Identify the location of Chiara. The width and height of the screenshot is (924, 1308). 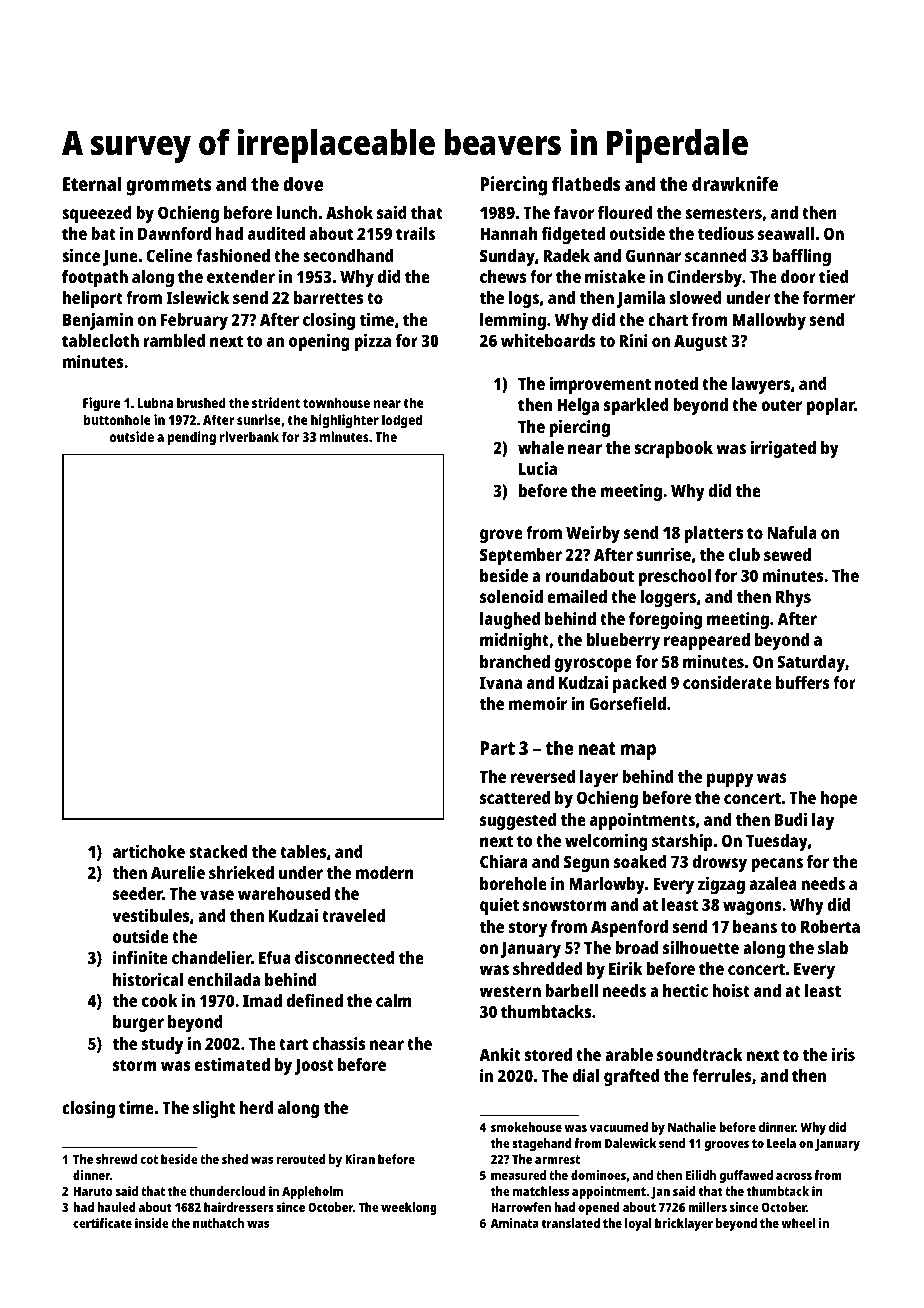
(504, 861).
